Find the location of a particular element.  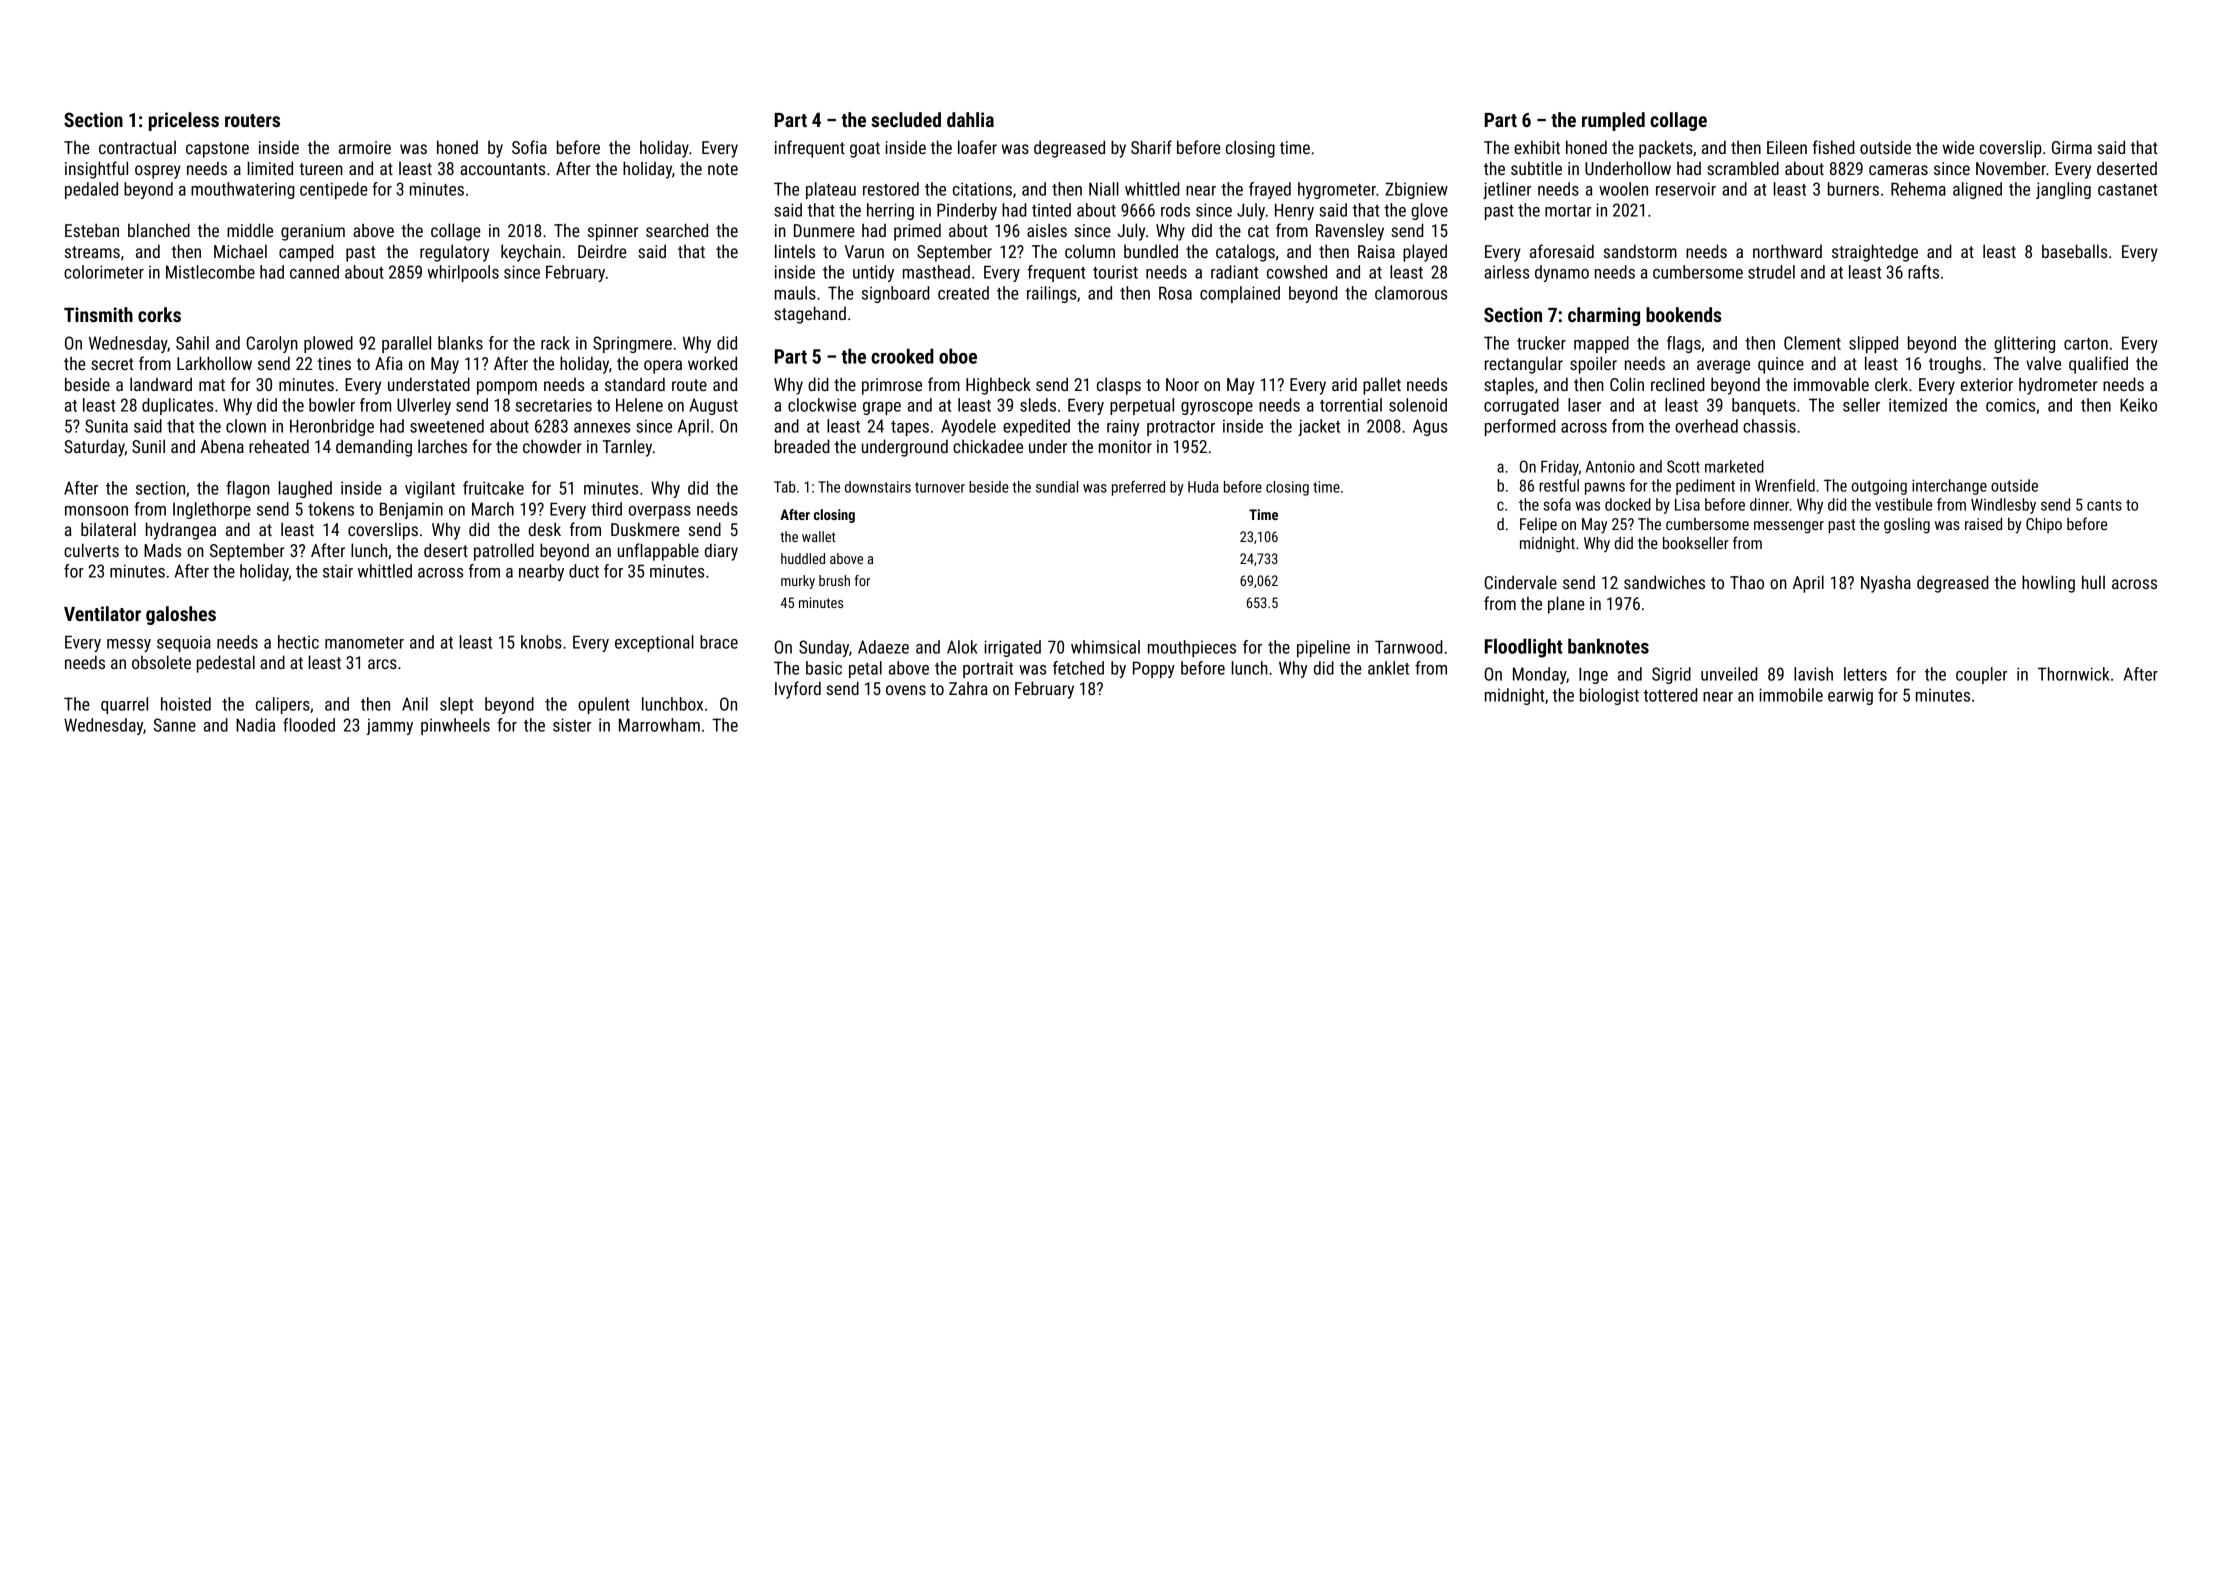

exhibit is located at coordinates (1537, 147).
